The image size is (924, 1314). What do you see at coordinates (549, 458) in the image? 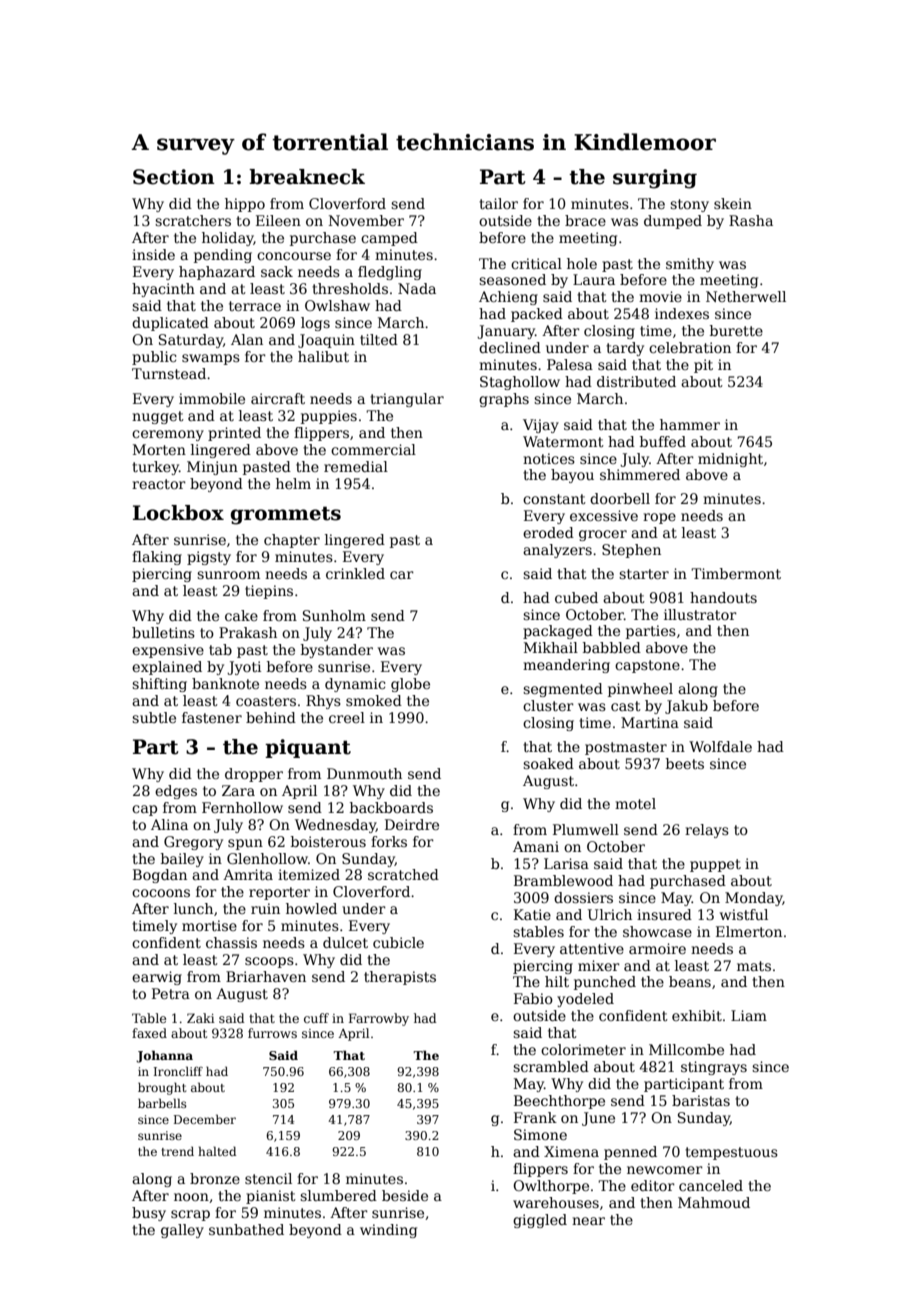
I see `notices` at bounding box center [549, 458].
